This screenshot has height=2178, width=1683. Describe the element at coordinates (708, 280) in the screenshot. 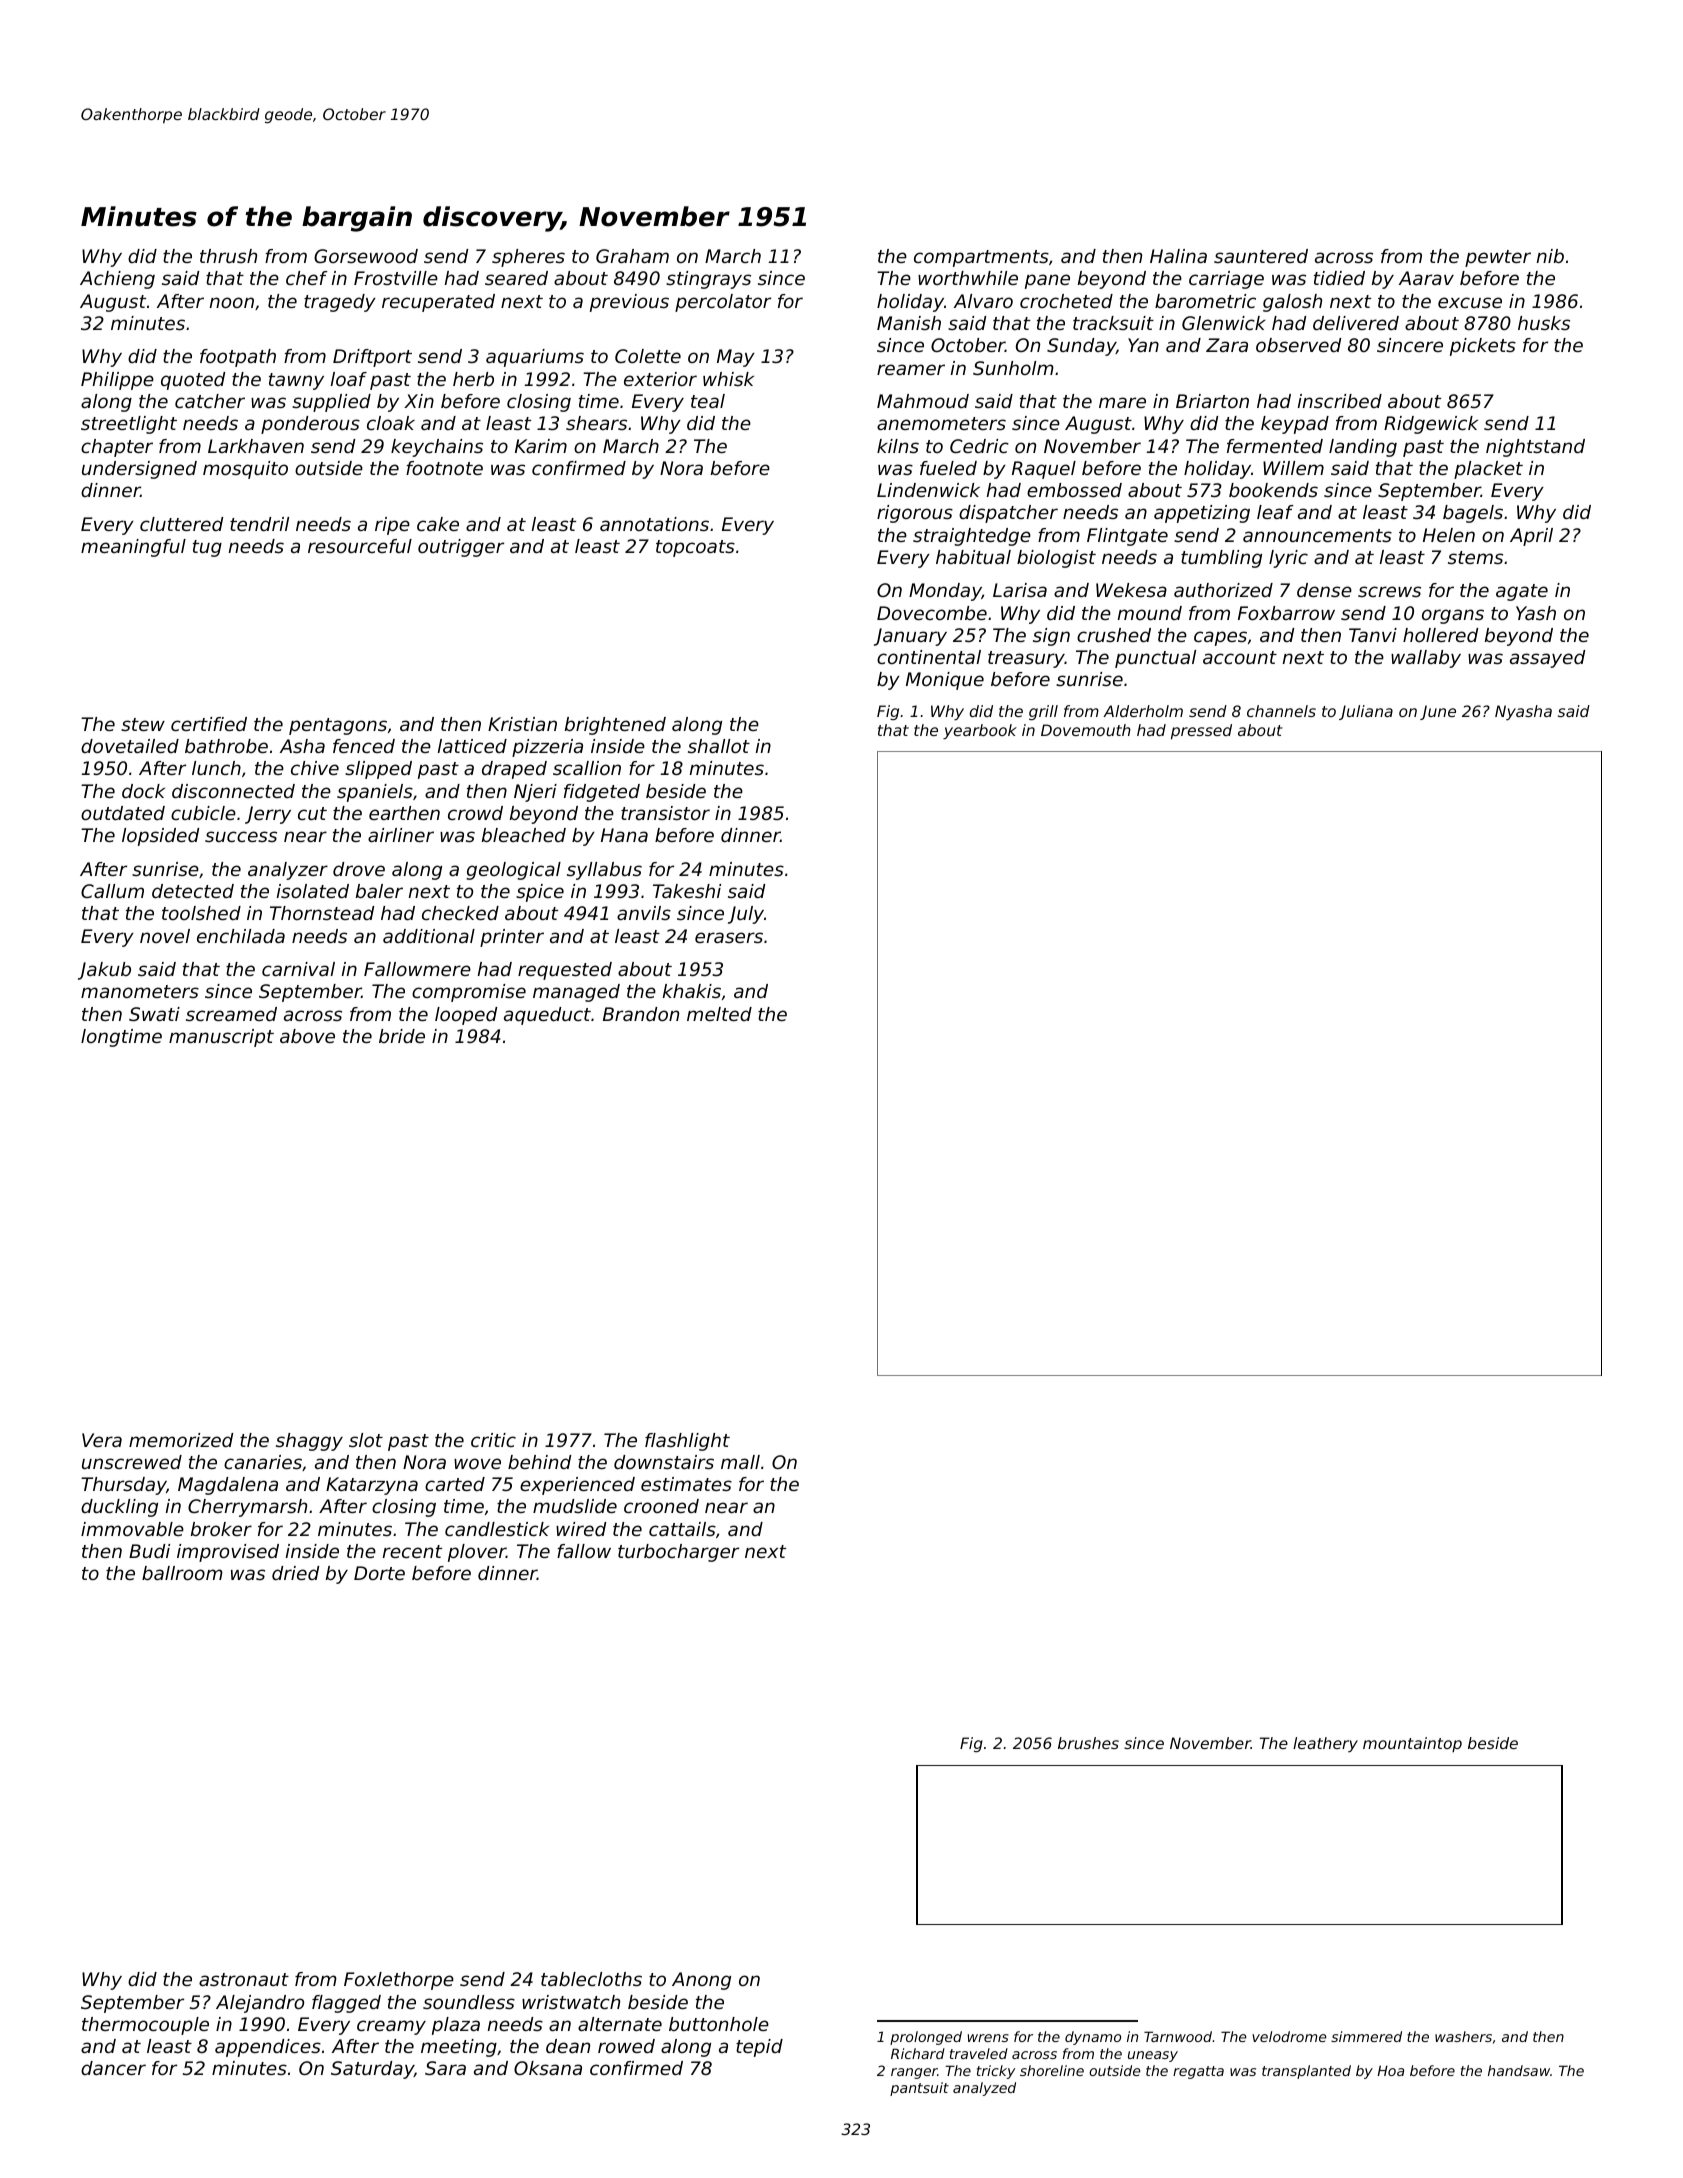

I see `stingrays` at that location.
